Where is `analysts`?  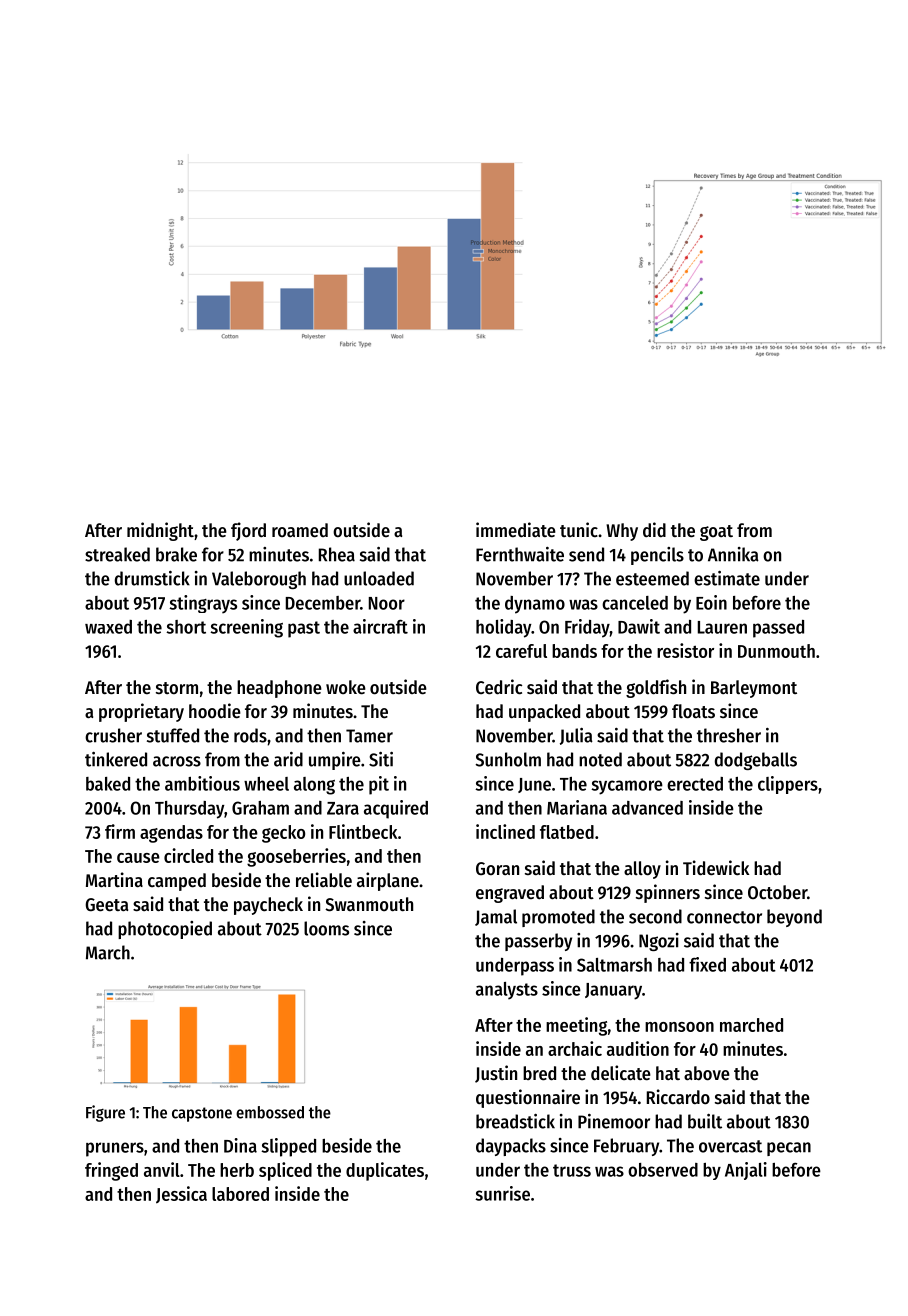
analysts is located at coordinates (507, 991).
